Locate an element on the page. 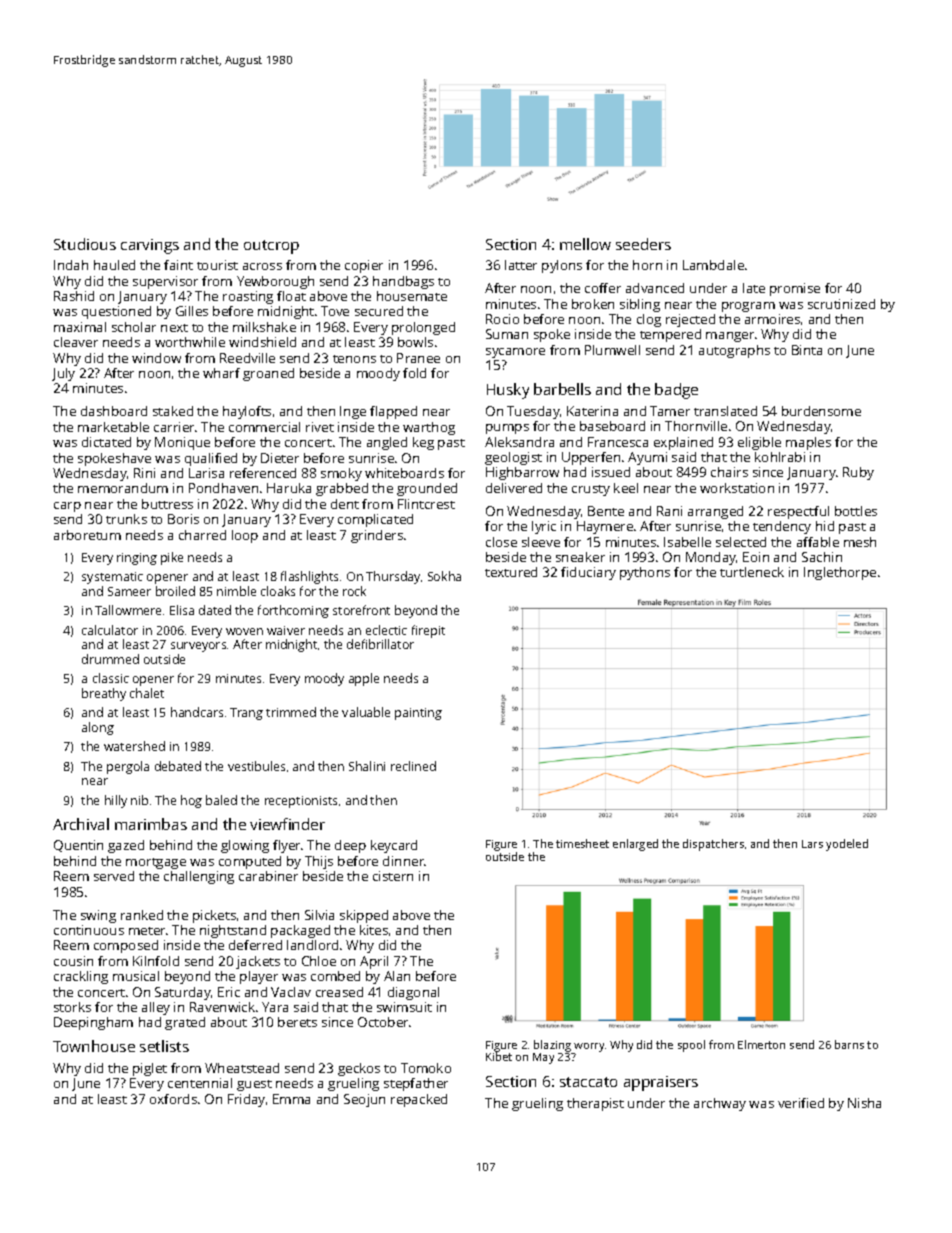 The height and width of the page is (1233, 952). promise is located at coordinates (795, 289).
